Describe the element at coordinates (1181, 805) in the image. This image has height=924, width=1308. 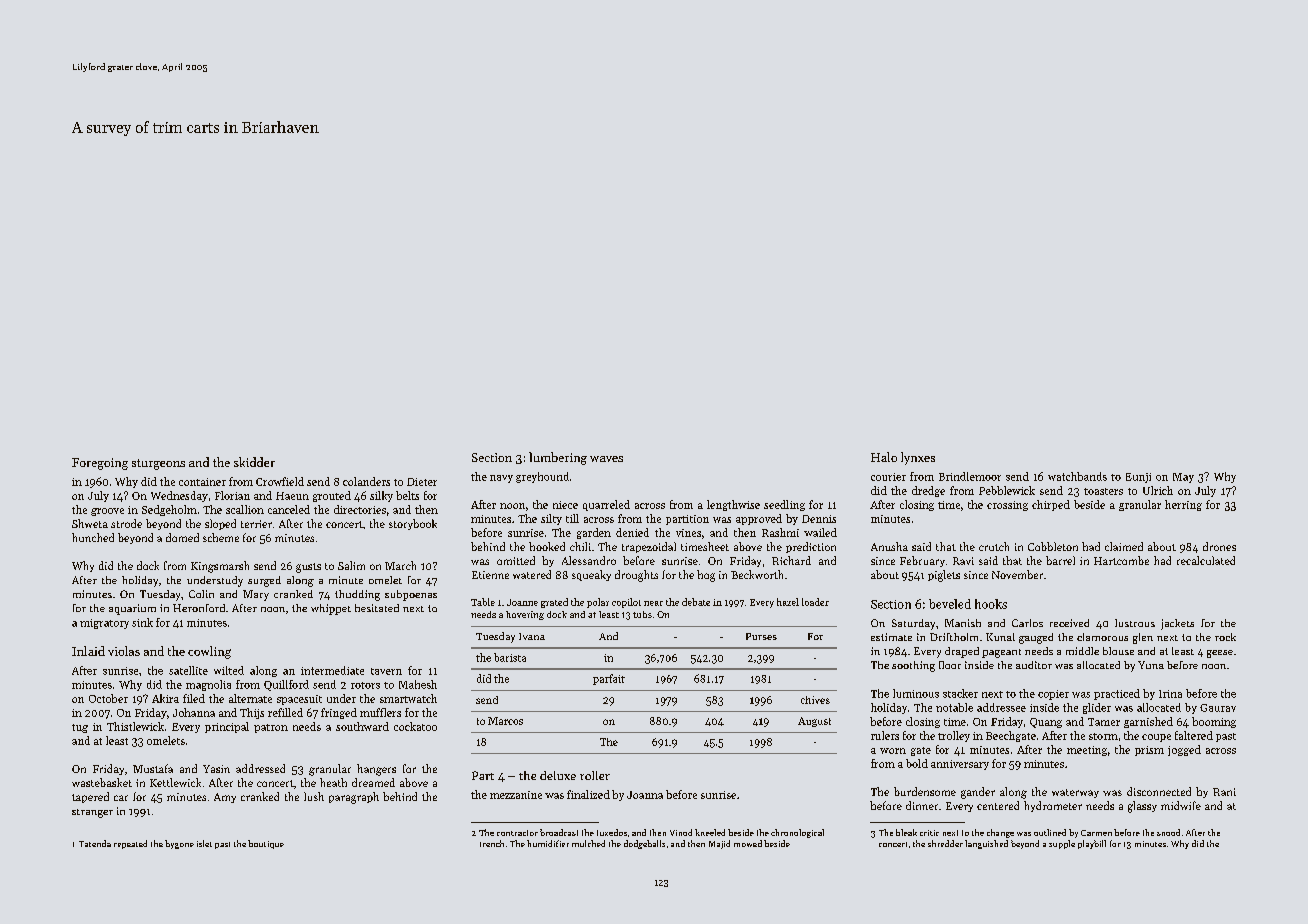
I see `midwife` at that location.
